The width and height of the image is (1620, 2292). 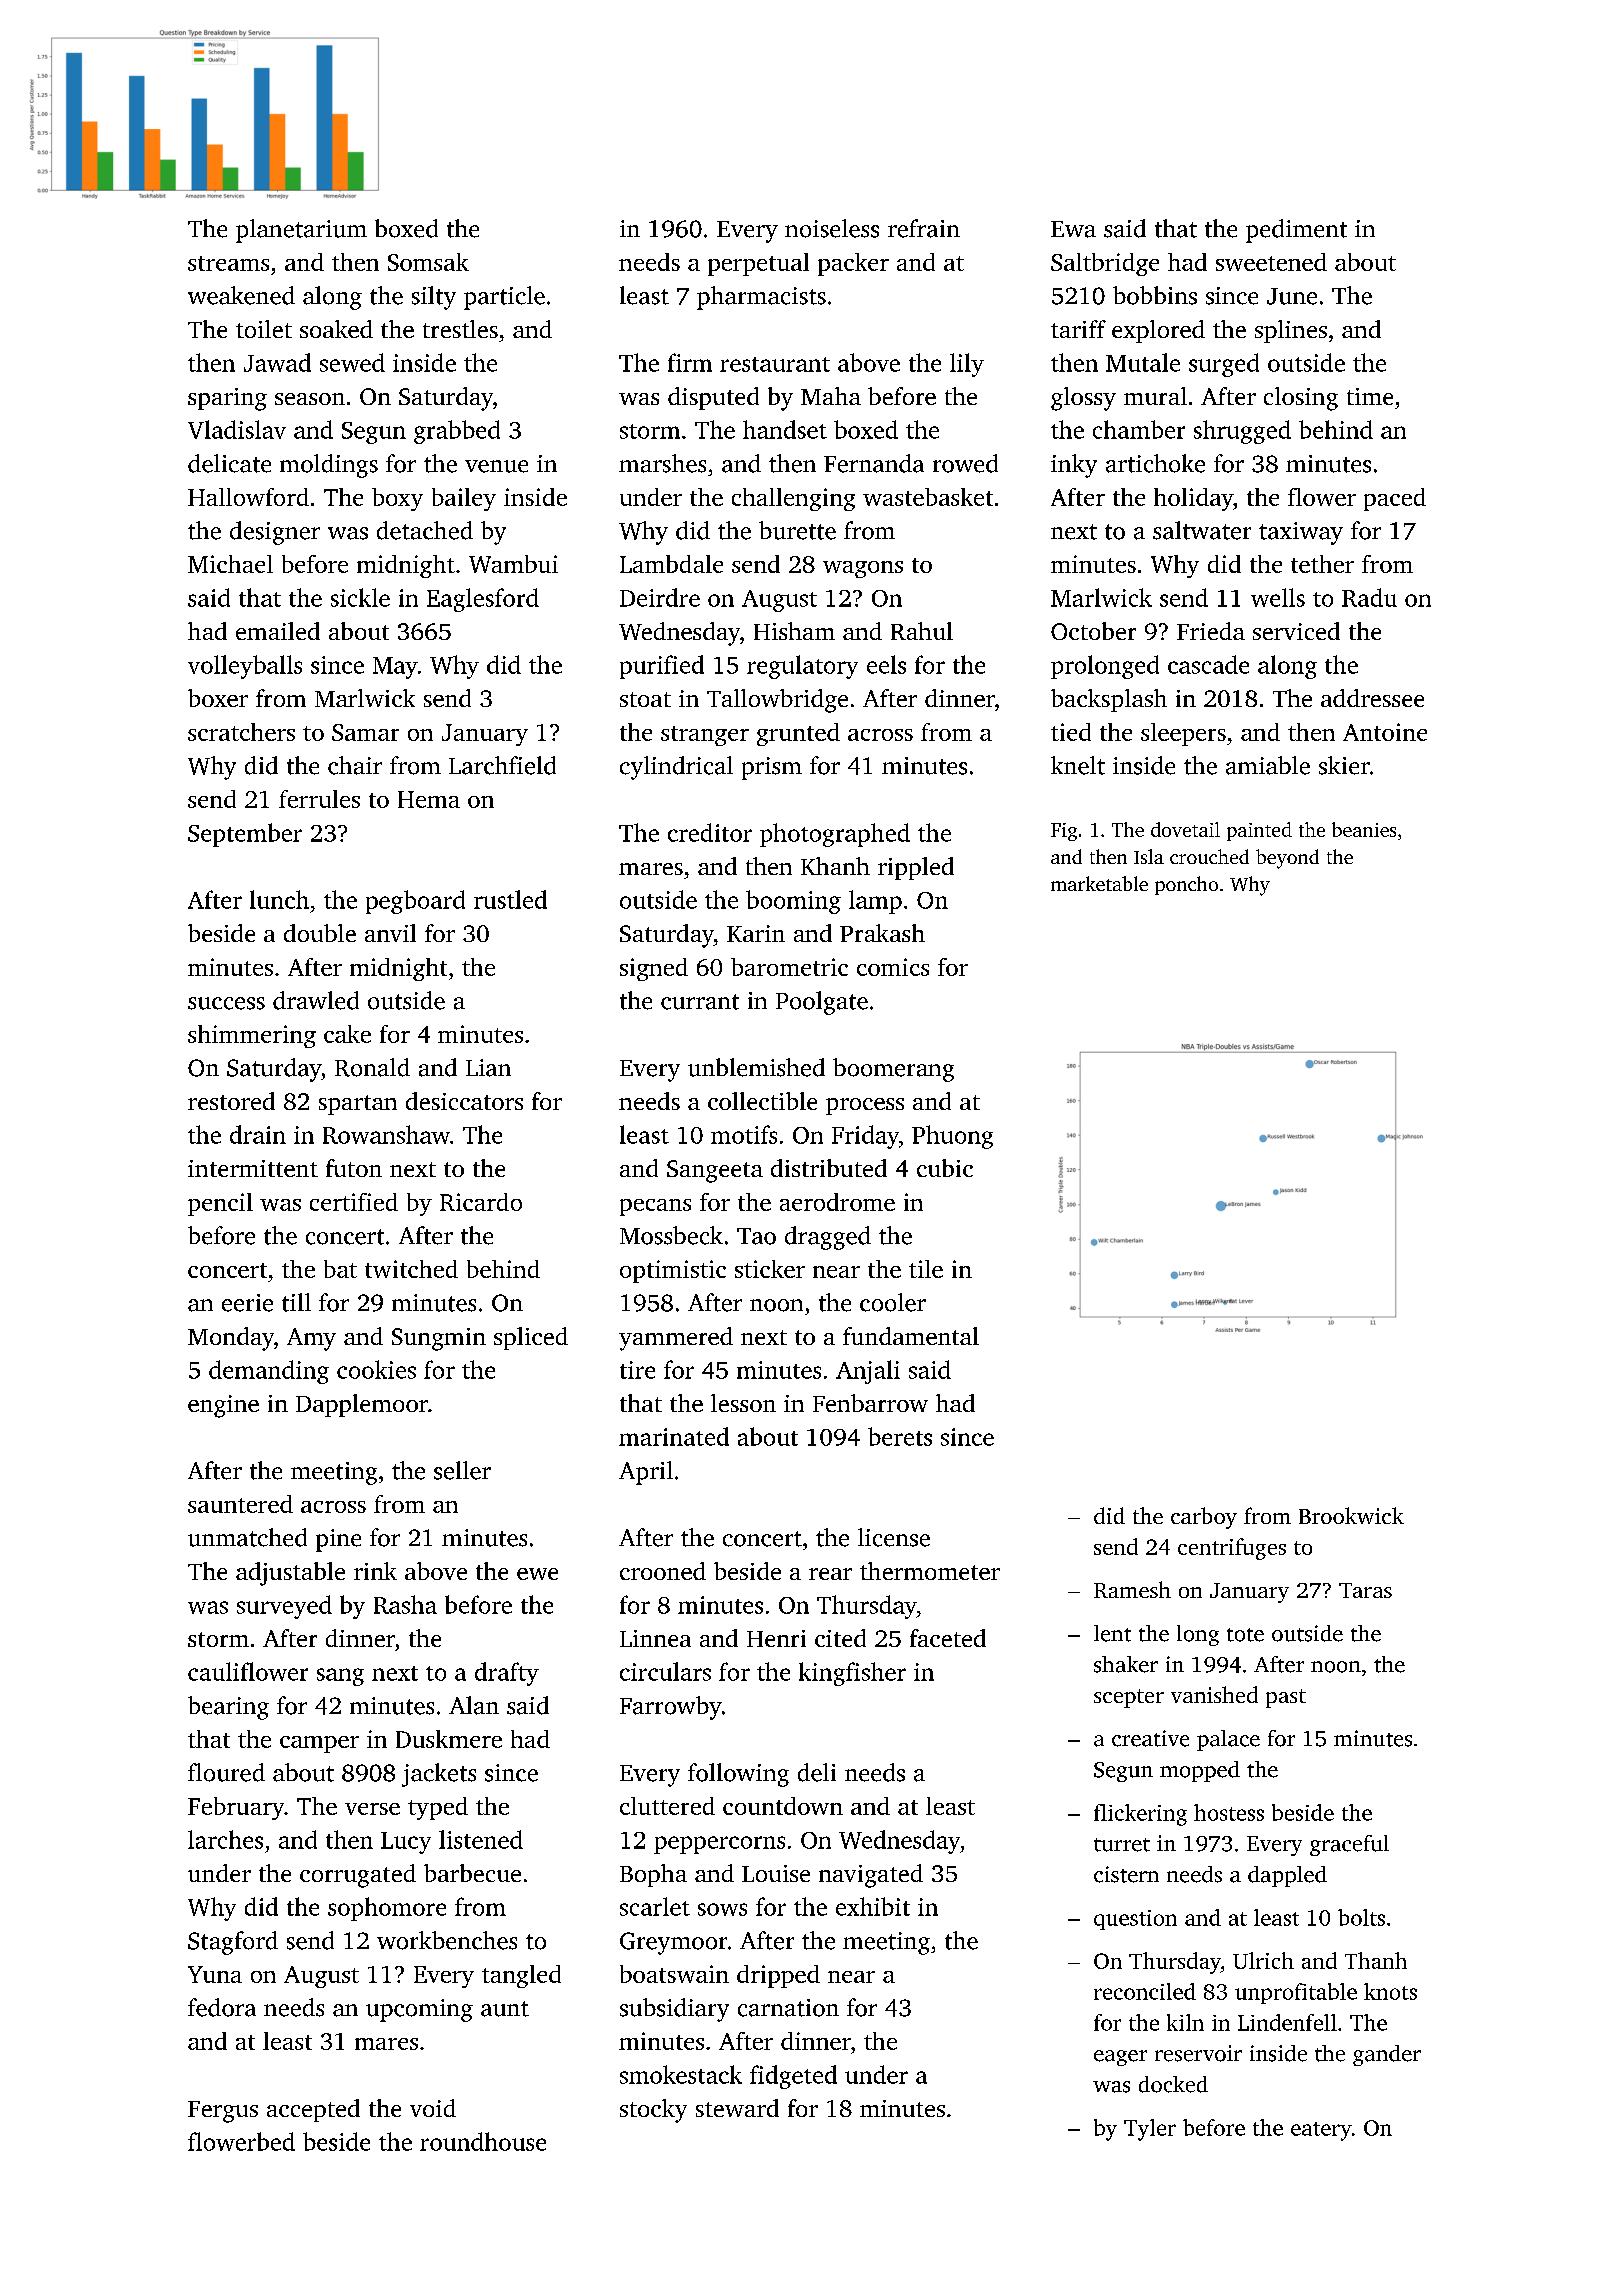 What do you see at coordinates (893, 1070) in the image?
I see `boomerang` at bounding box center [893, 1070].
